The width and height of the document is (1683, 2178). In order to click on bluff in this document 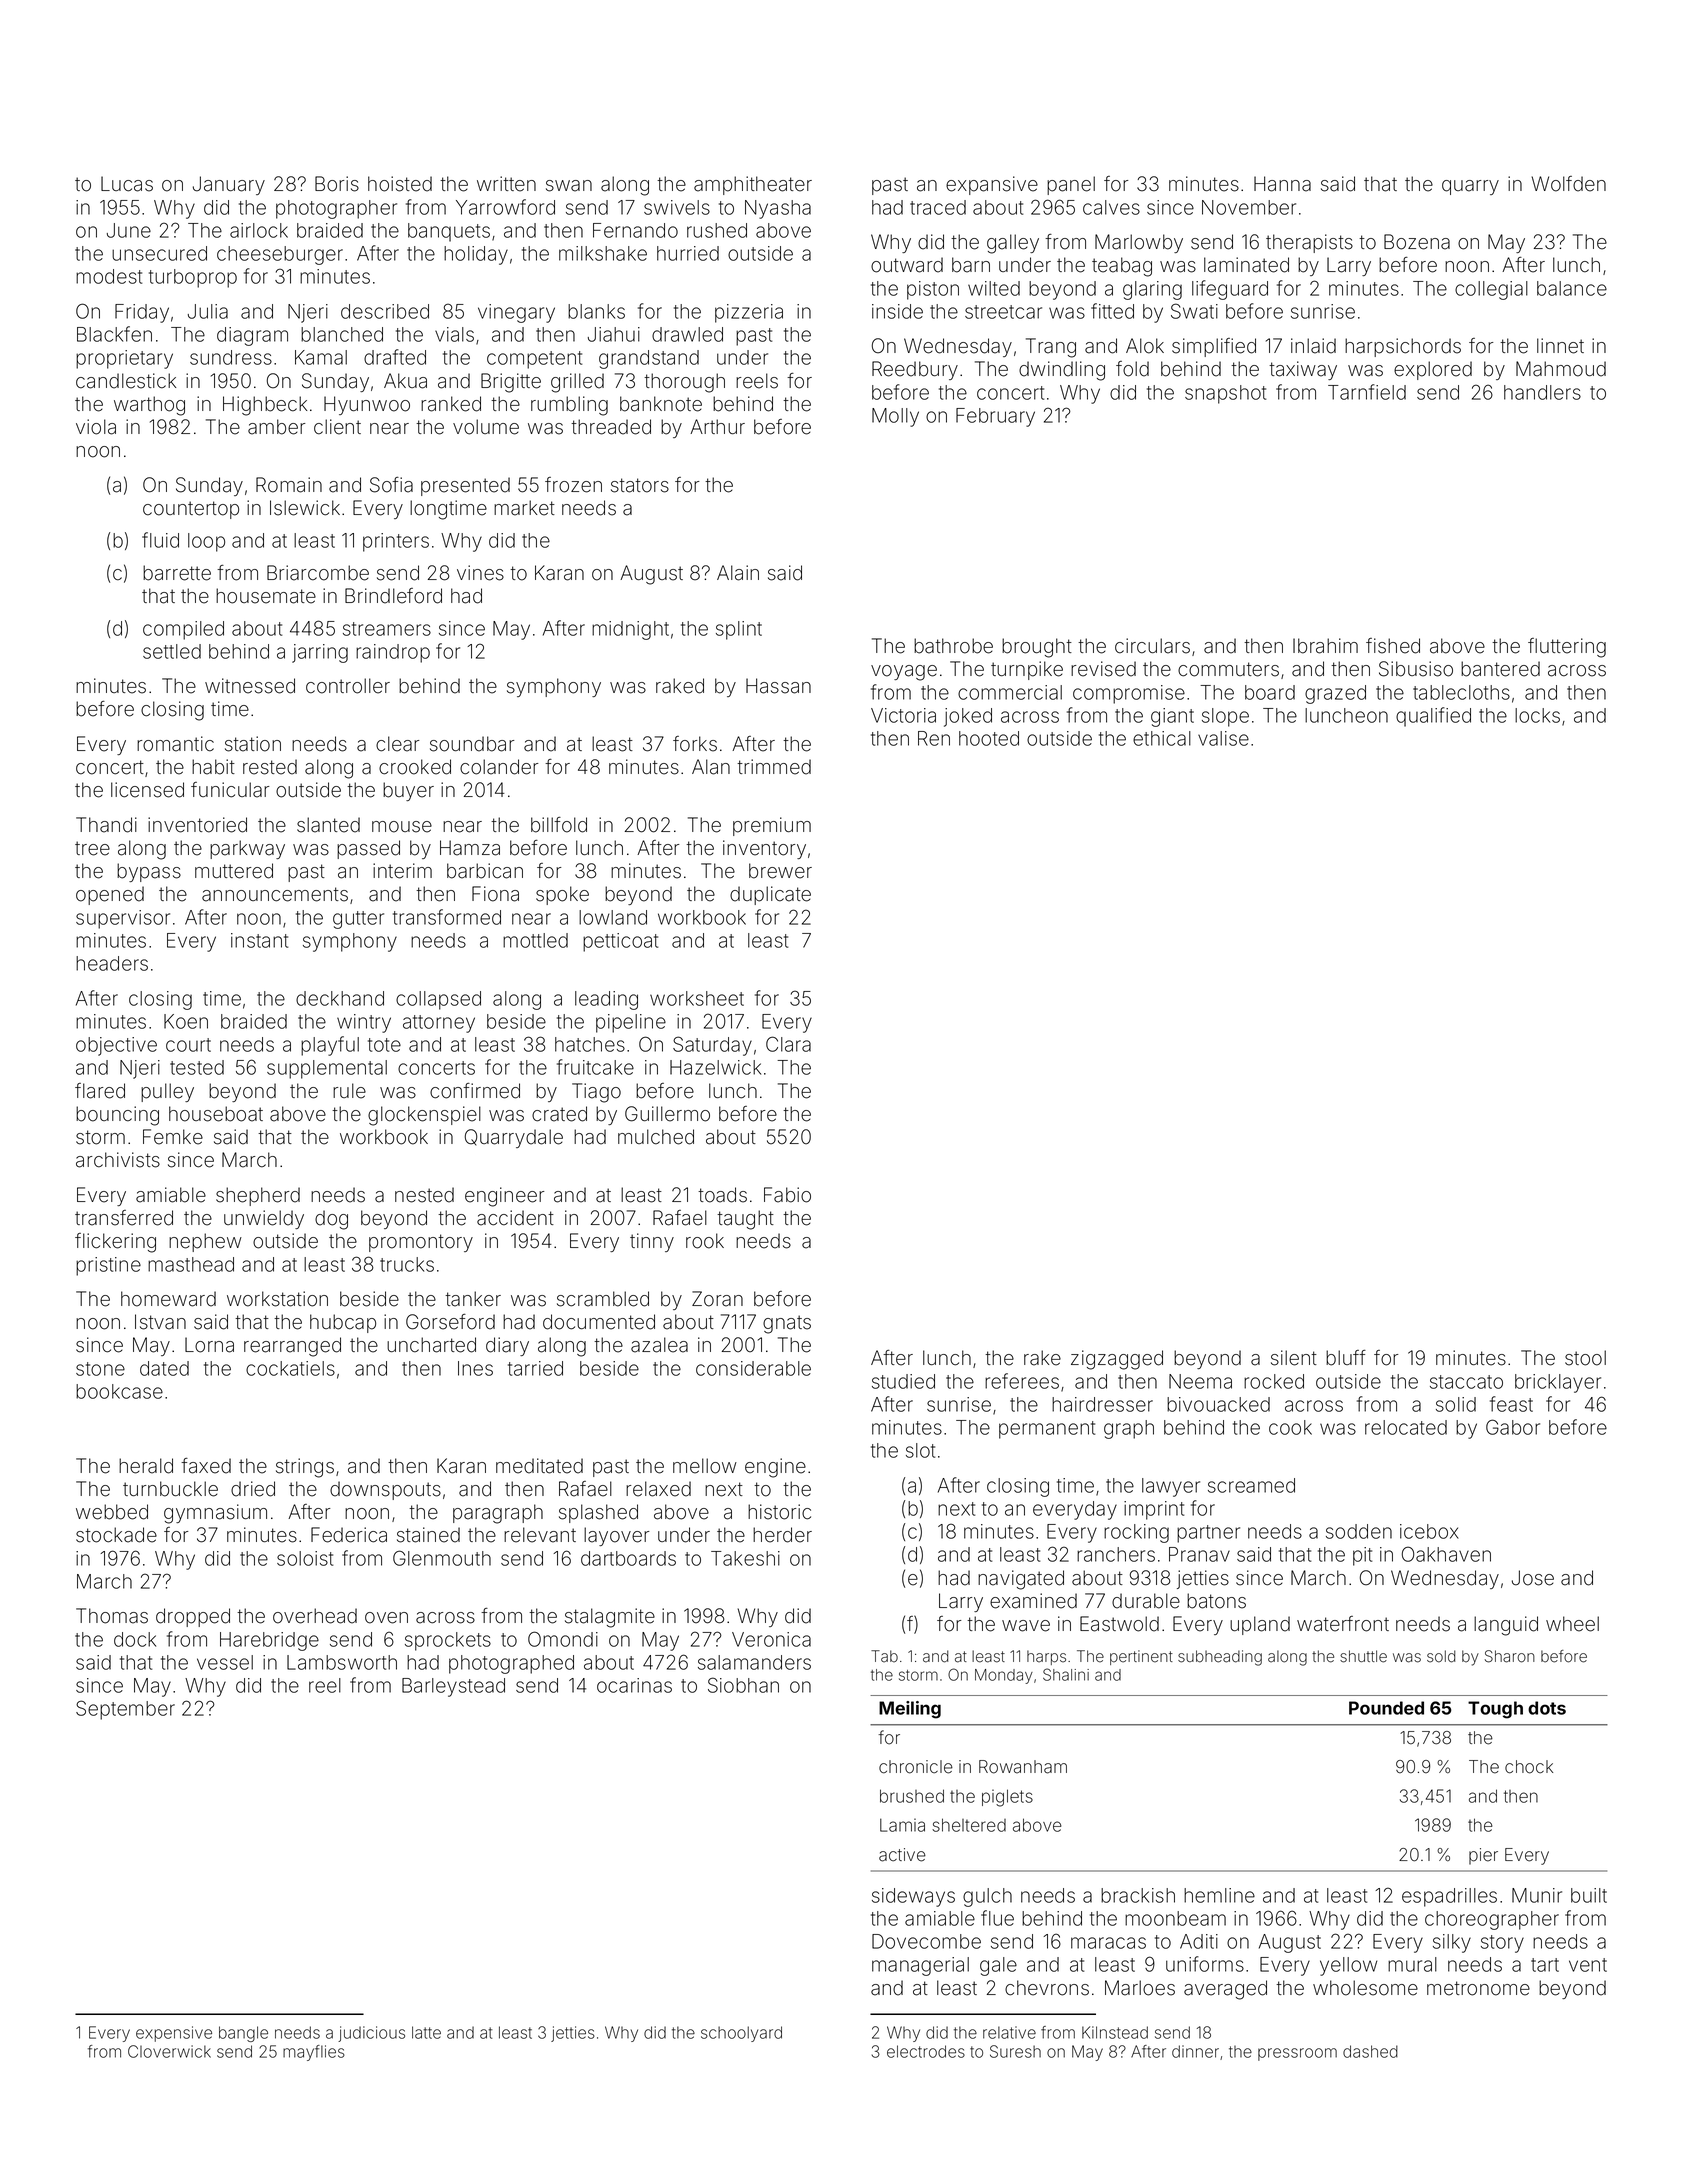, I will do `click(1346, 1358)`.
